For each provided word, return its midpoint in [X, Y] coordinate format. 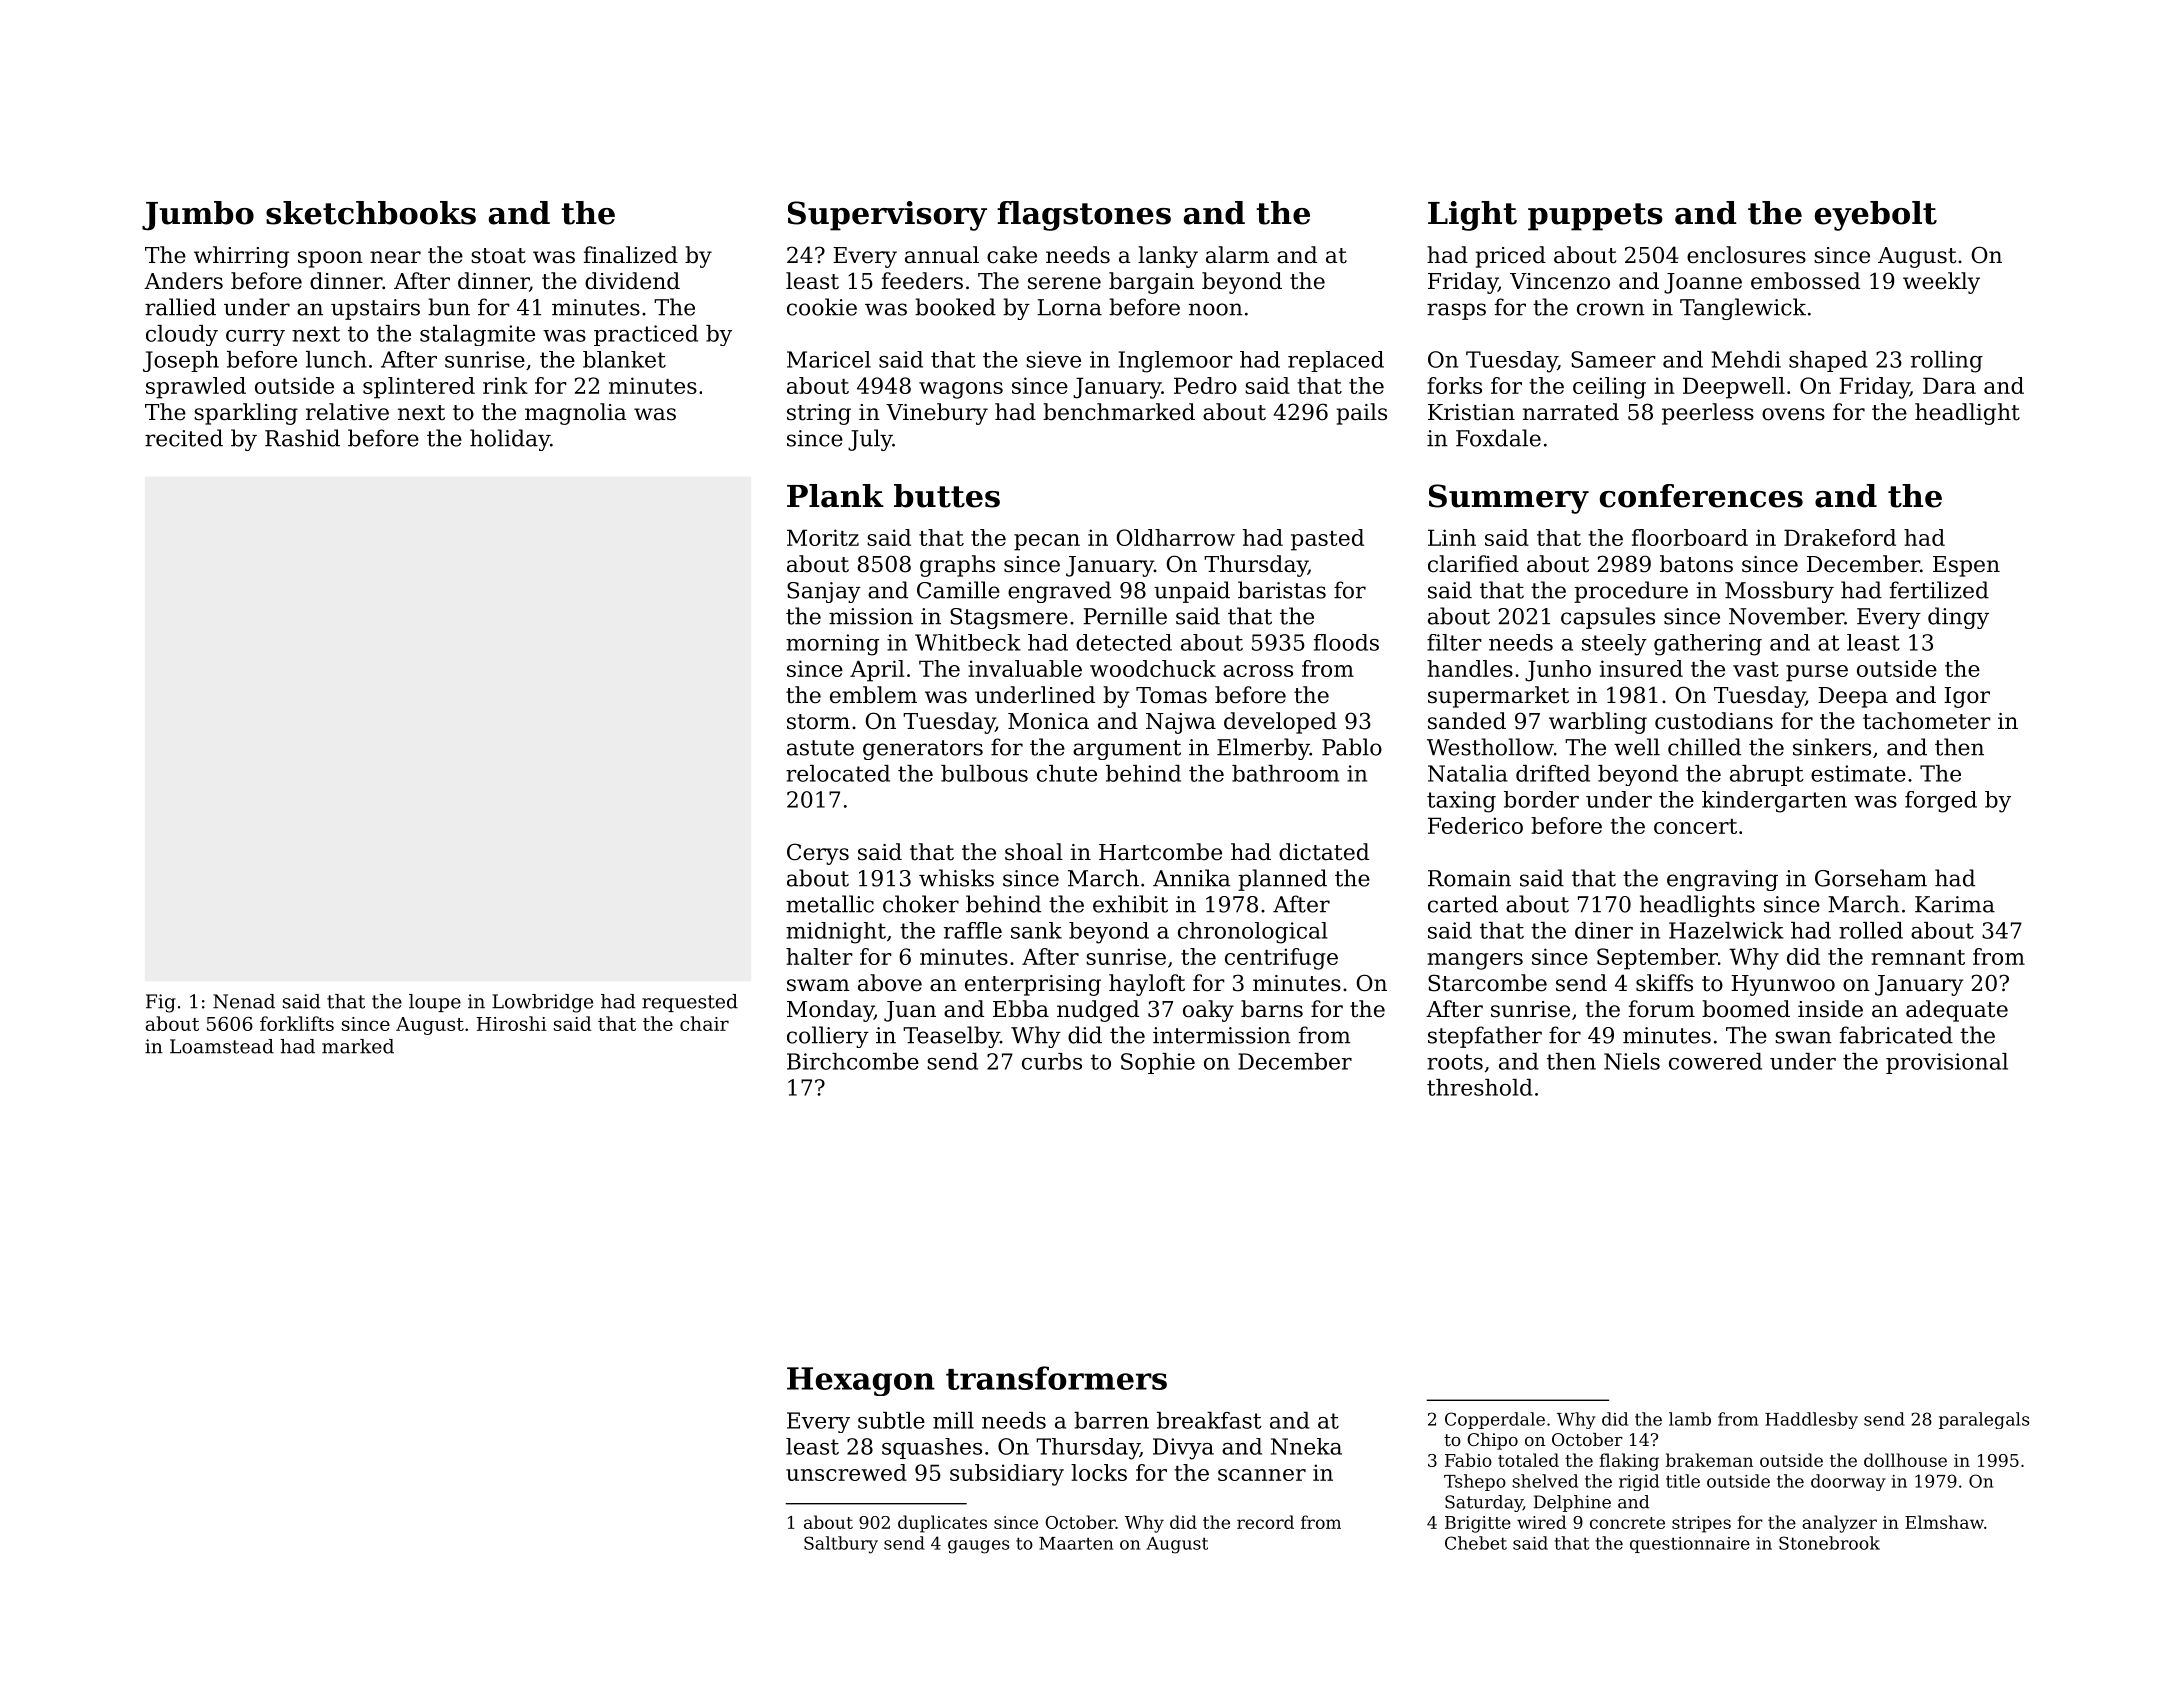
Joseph [181, 361]
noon [1216, 309]
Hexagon [861, 1381]
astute [820, 748]
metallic [830, 904]
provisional [1947, 1063]
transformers [1056, 1378]
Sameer [1613, 359]
